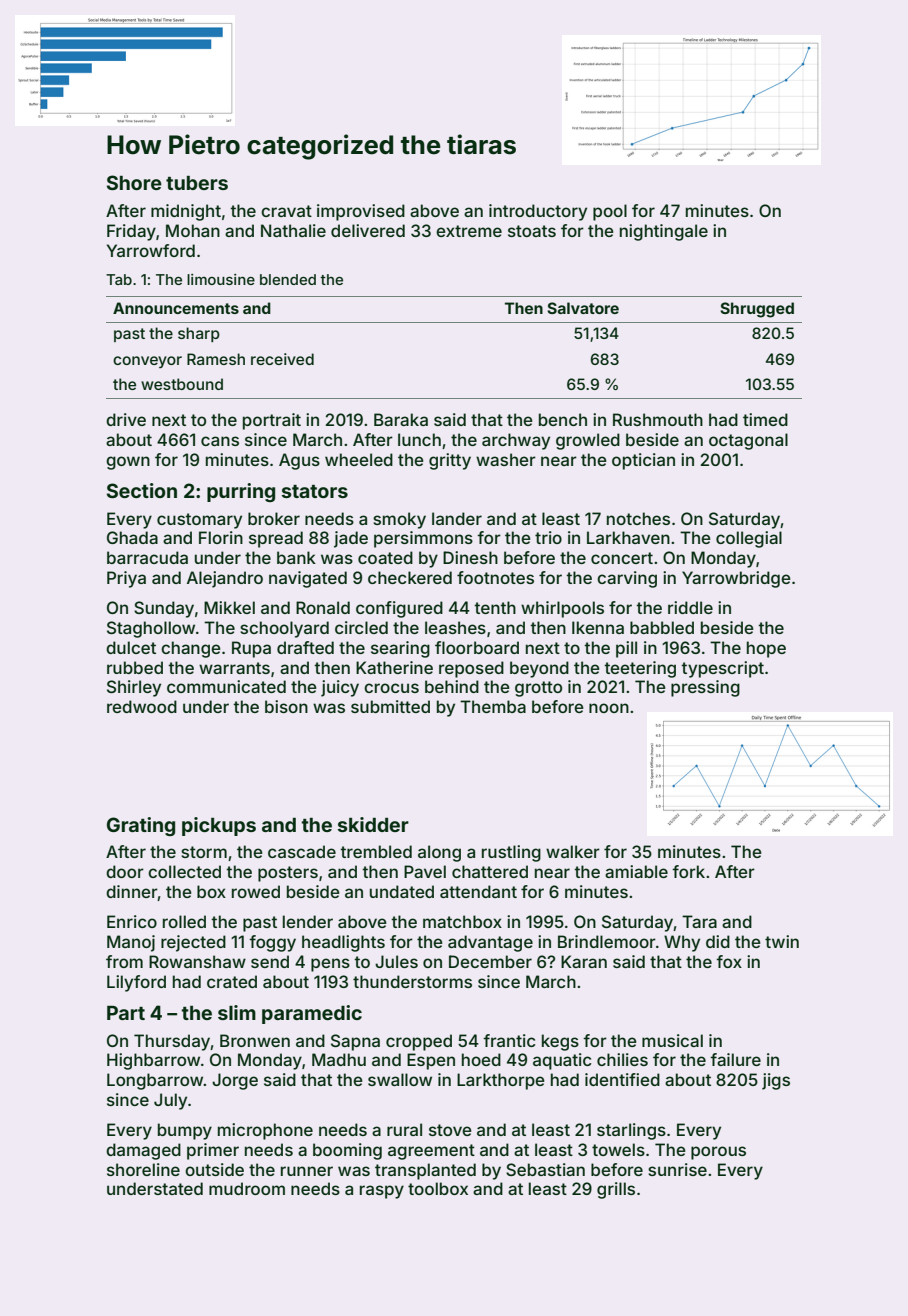 The image size is (908, 1316). Describe the element at coordinates (490, 871) in the page. I see `chattered` at that location.
